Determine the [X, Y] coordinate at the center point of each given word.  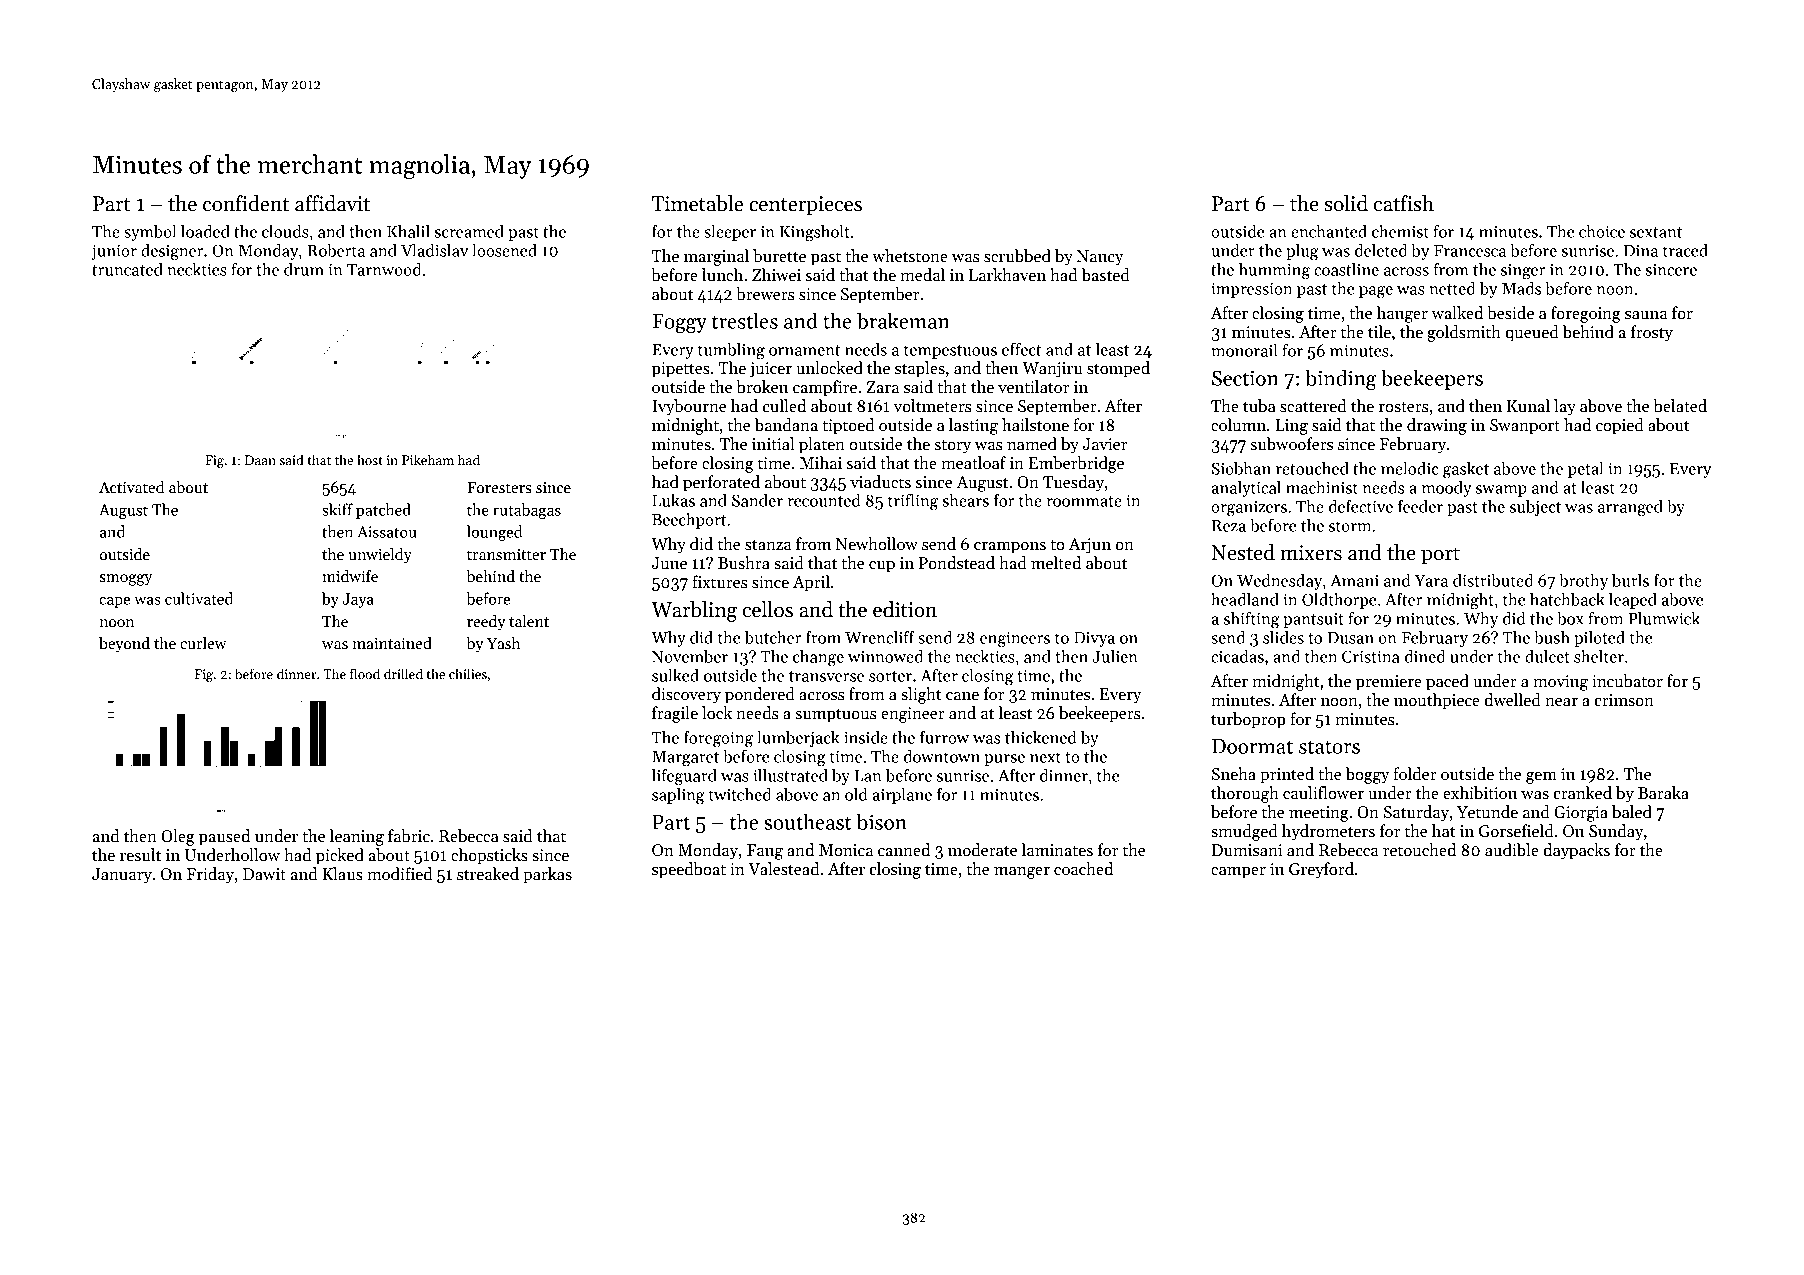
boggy [1367, 775]
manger [1022, 873]
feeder [1420, 506]
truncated [127, 269]
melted [1056, 563]
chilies [468, 673]
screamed [469, 231]
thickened [1041, 737]
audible [1512, 850]
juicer [771, 370]
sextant [1656, 232]
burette [779, 256]
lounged [494, 533]
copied [1620, 426]
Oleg [178, 837]
